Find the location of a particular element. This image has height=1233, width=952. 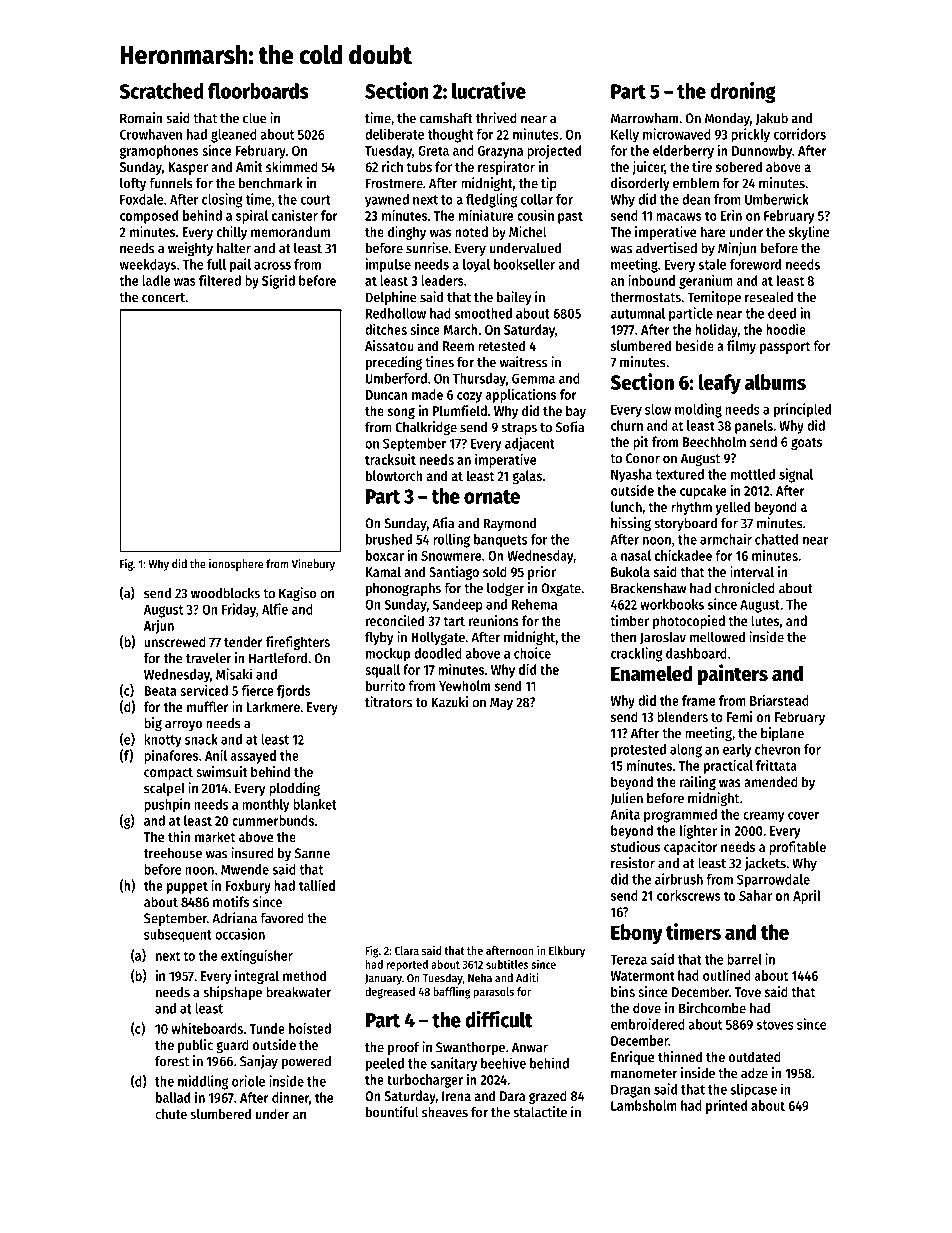

ornate is located at coordinates (492, 497).
